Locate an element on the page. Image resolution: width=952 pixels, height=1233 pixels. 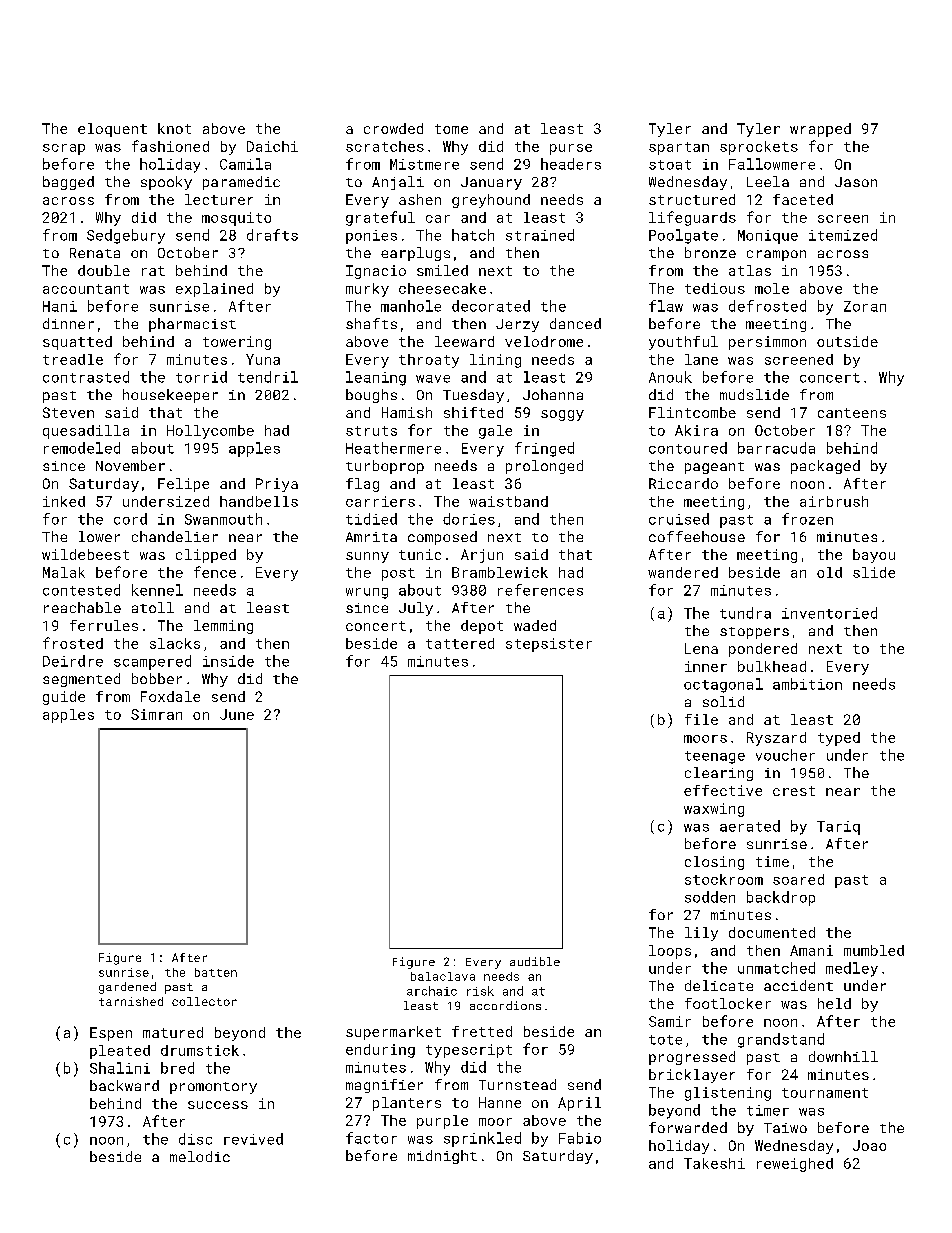
Simran is located at coordinates (156, 714).
